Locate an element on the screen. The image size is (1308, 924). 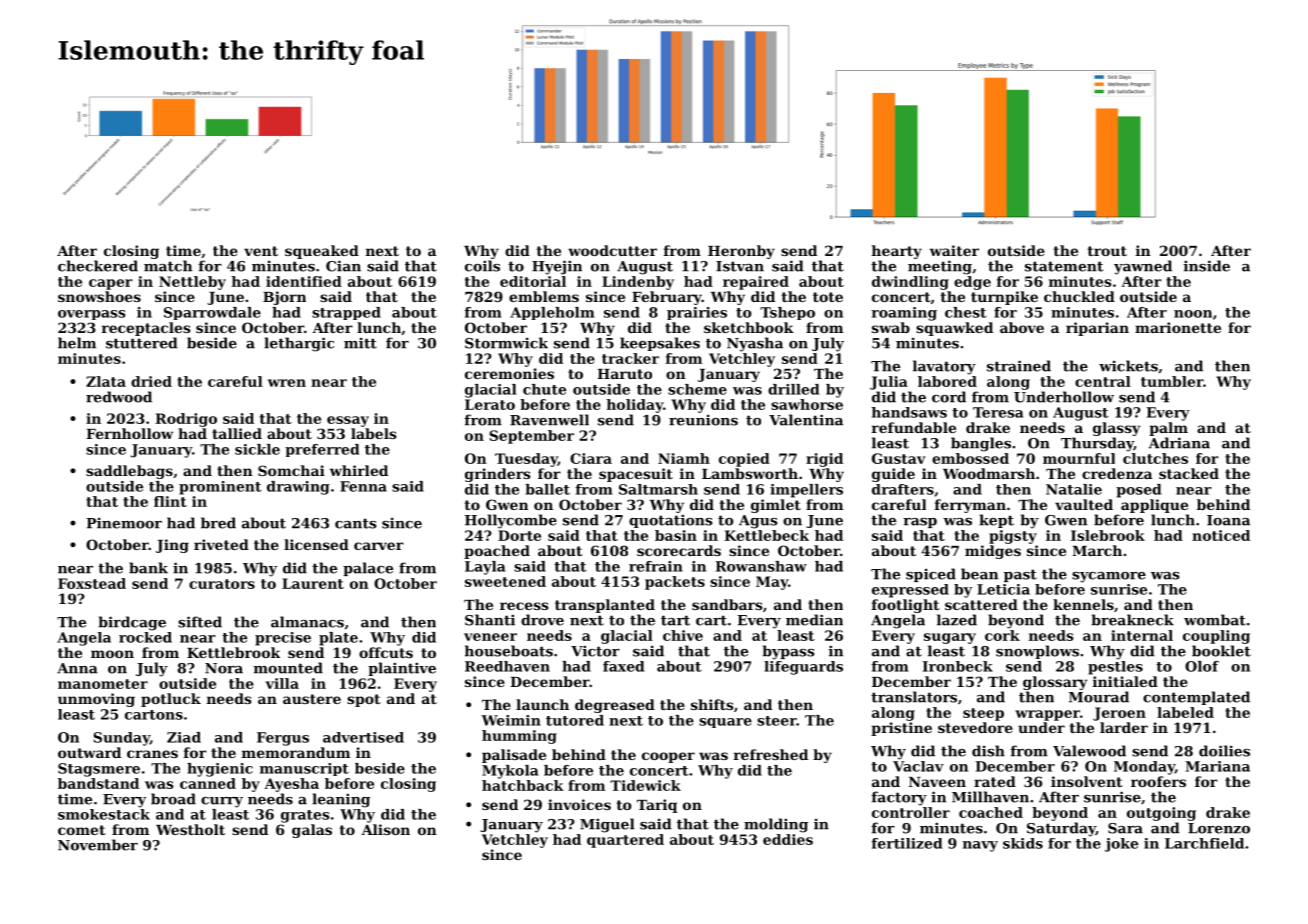
wickets is located at coordinates (1128, 366).
